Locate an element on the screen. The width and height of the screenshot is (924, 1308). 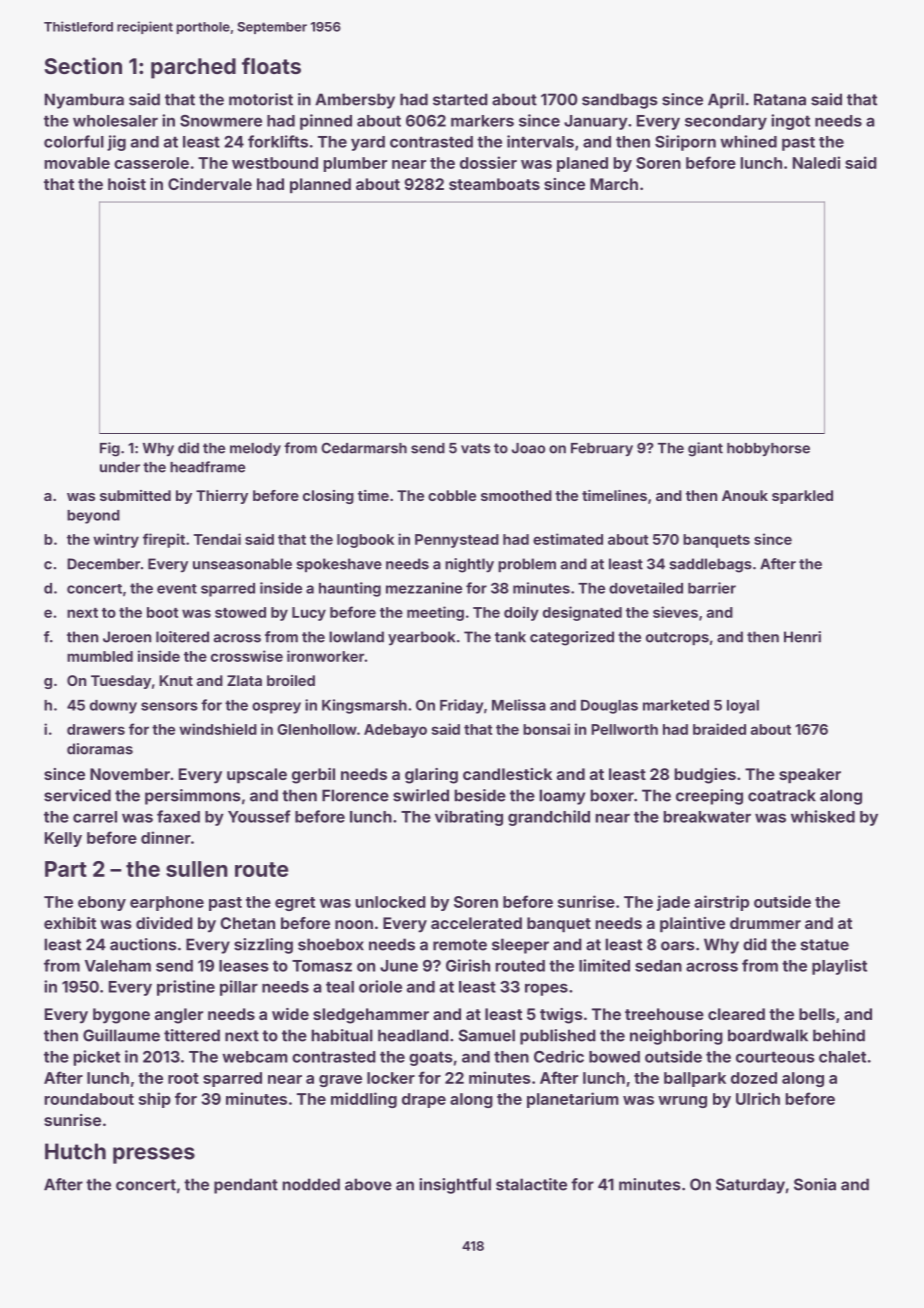
root is located at coordinates (183, 1078).
